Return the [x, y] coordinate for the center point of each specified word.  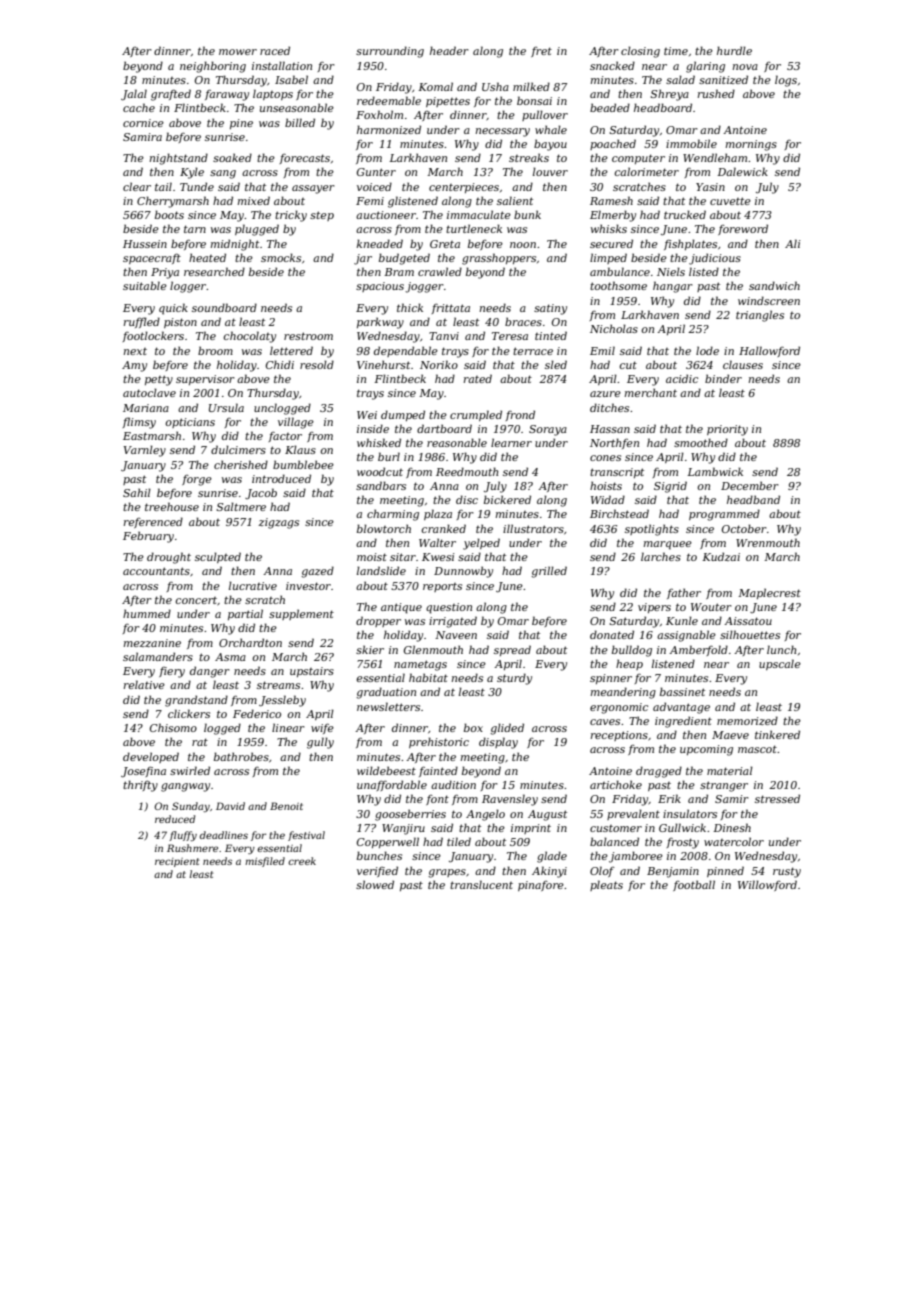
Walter [437, 542]
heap [629, 664]
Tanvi [444, 336]
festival [306, 836]
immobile [691, 143]
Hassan [610, 429]
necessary [503, 132]
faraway [227, 95]
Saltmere [241, 506]
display [498, 743]
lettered [291, 350]
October [744, 528]
